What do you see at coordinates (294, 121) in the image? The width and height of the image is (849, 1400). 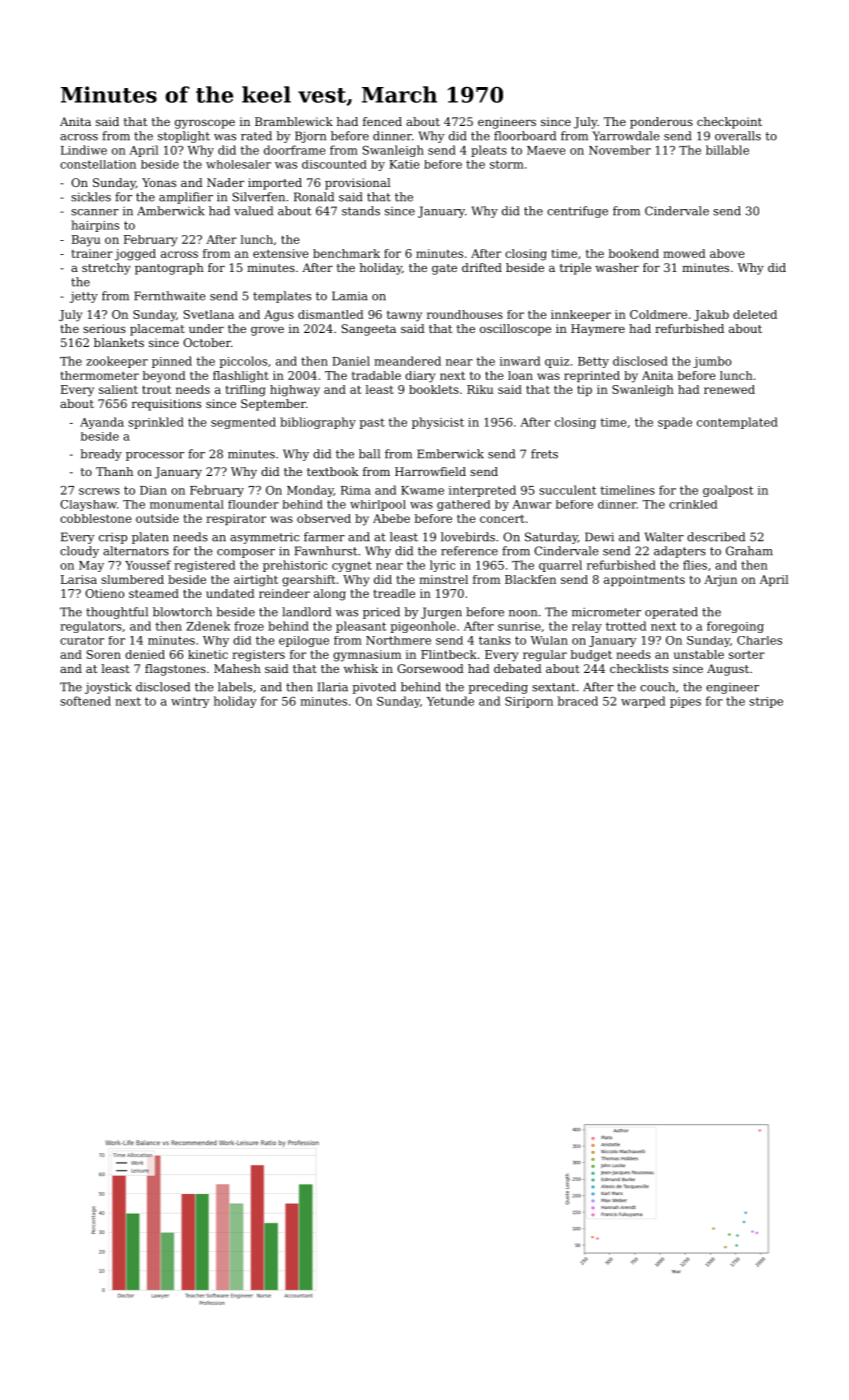 I see `Bramblewick` at bounding box center [294, 121].
